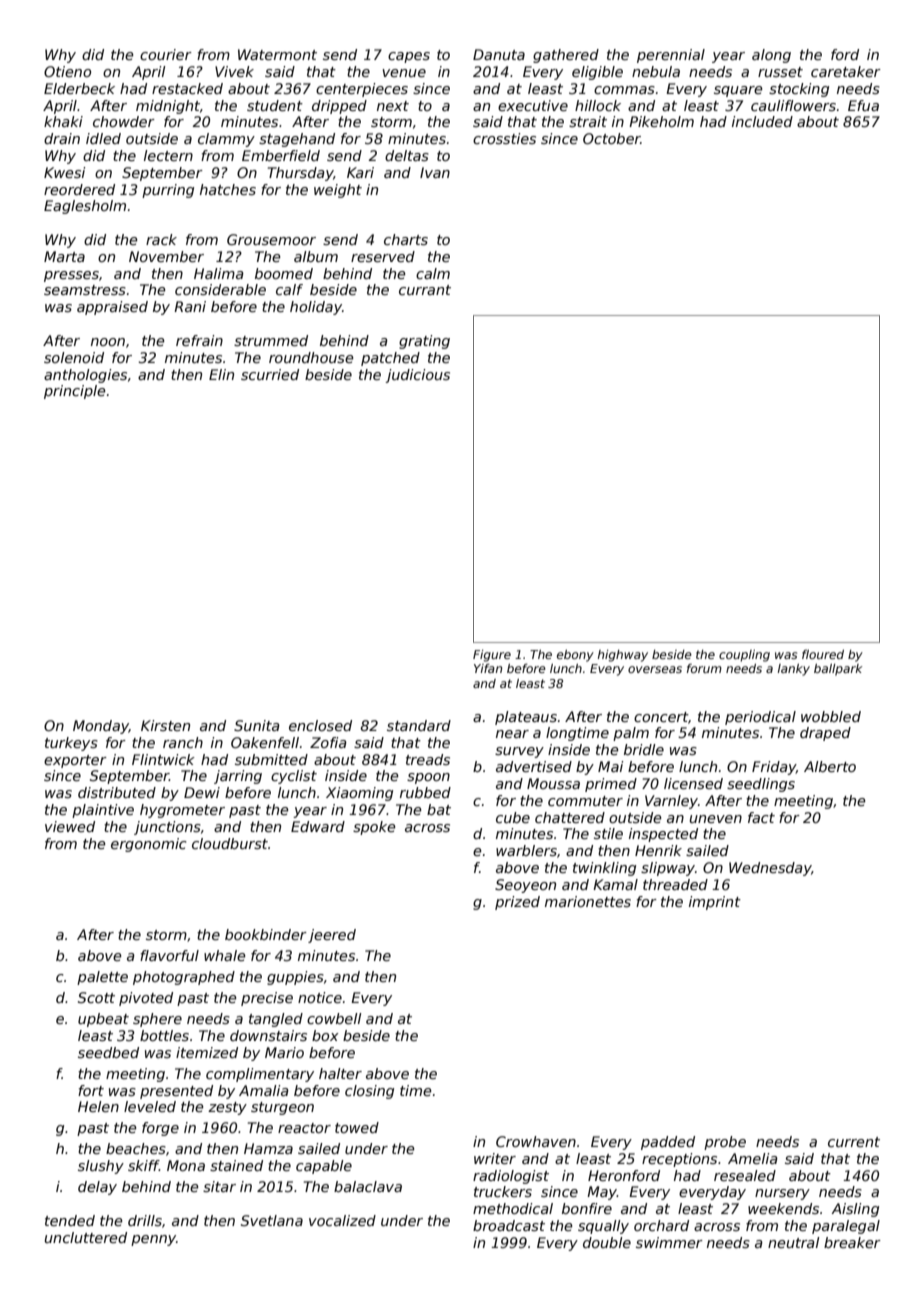  Describe the element at coordinates (623, 656) in the screenshot. I see `highway` at that location.
